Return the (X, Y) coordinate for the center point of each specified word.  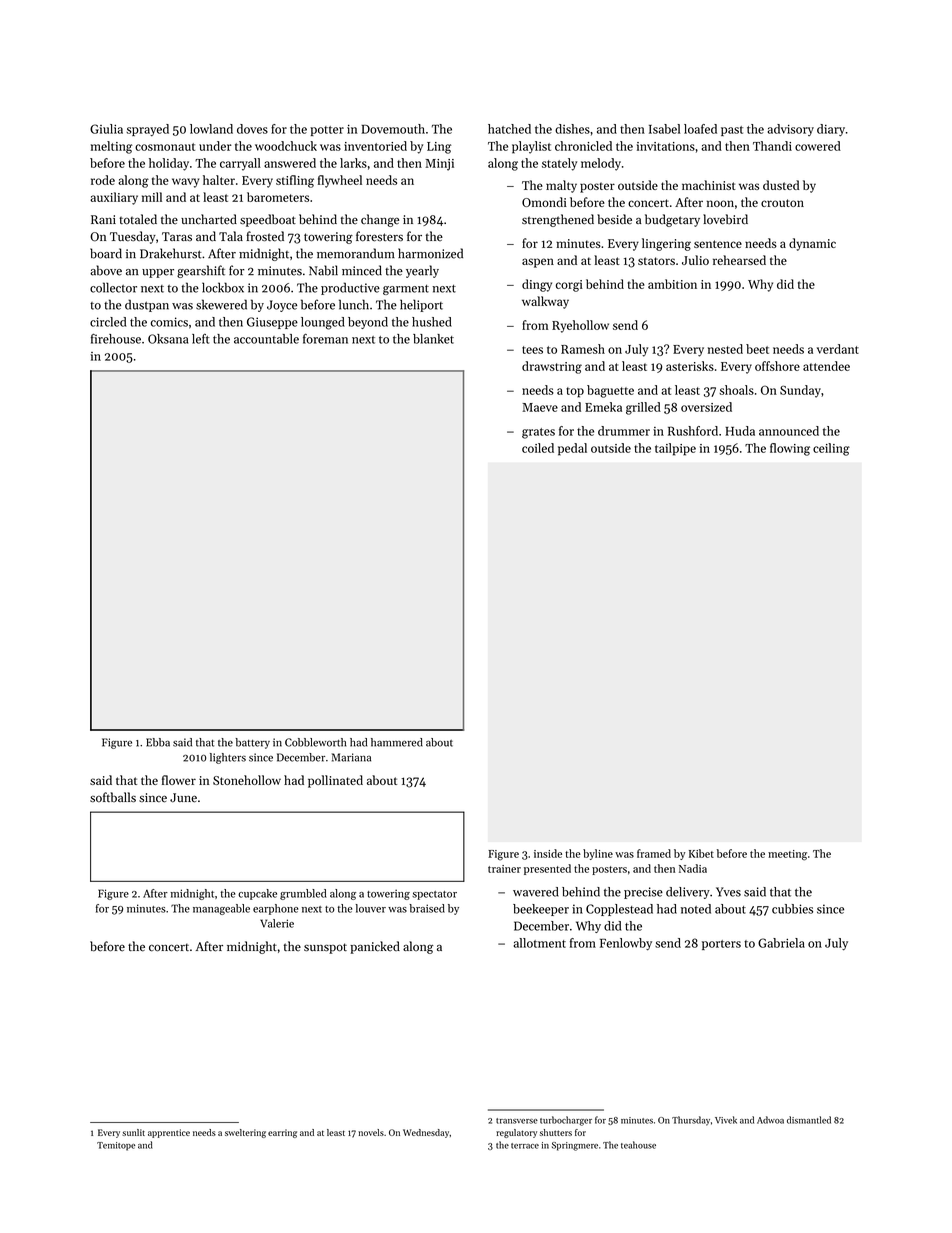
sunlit (133, 1132)
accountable (266, 339)
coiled (538, 448)
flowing (790, 449)
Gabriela (781, 943)
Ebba (158, 742)
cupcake (257, 894)
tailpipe (675, 449)
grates (538, 433)
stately (559, 164)
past (732, 131)
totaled (138, 219)
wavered (536, 892)
